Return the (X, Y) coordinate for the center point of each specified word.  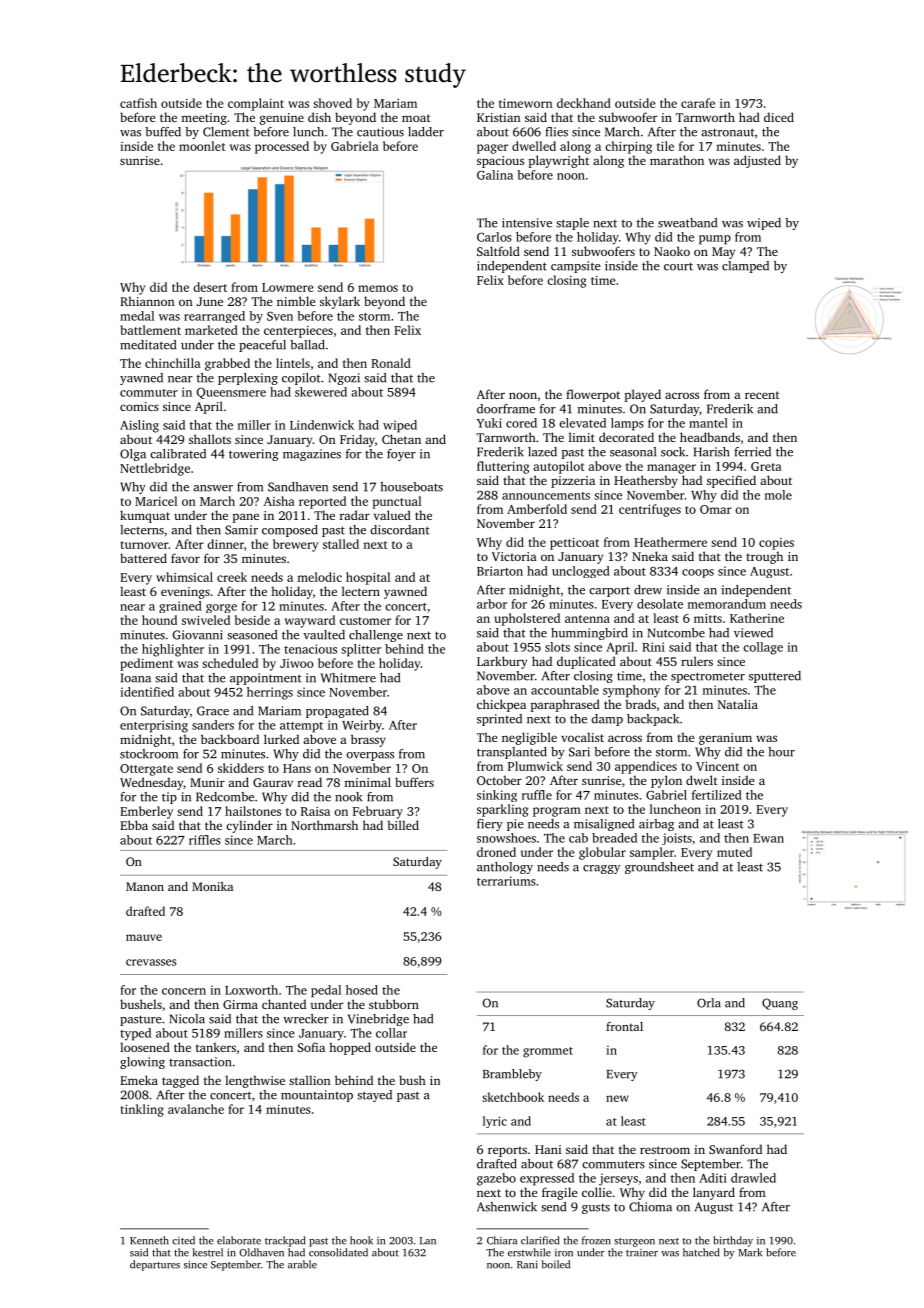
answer (213, 488)
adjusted (757, 161)
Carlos (494, 237)
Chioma (650, 1207)
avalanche (196, 1109)
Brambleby (512, 1075)
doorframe (506, 409)
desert (210, 287)
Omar (716, 509)
